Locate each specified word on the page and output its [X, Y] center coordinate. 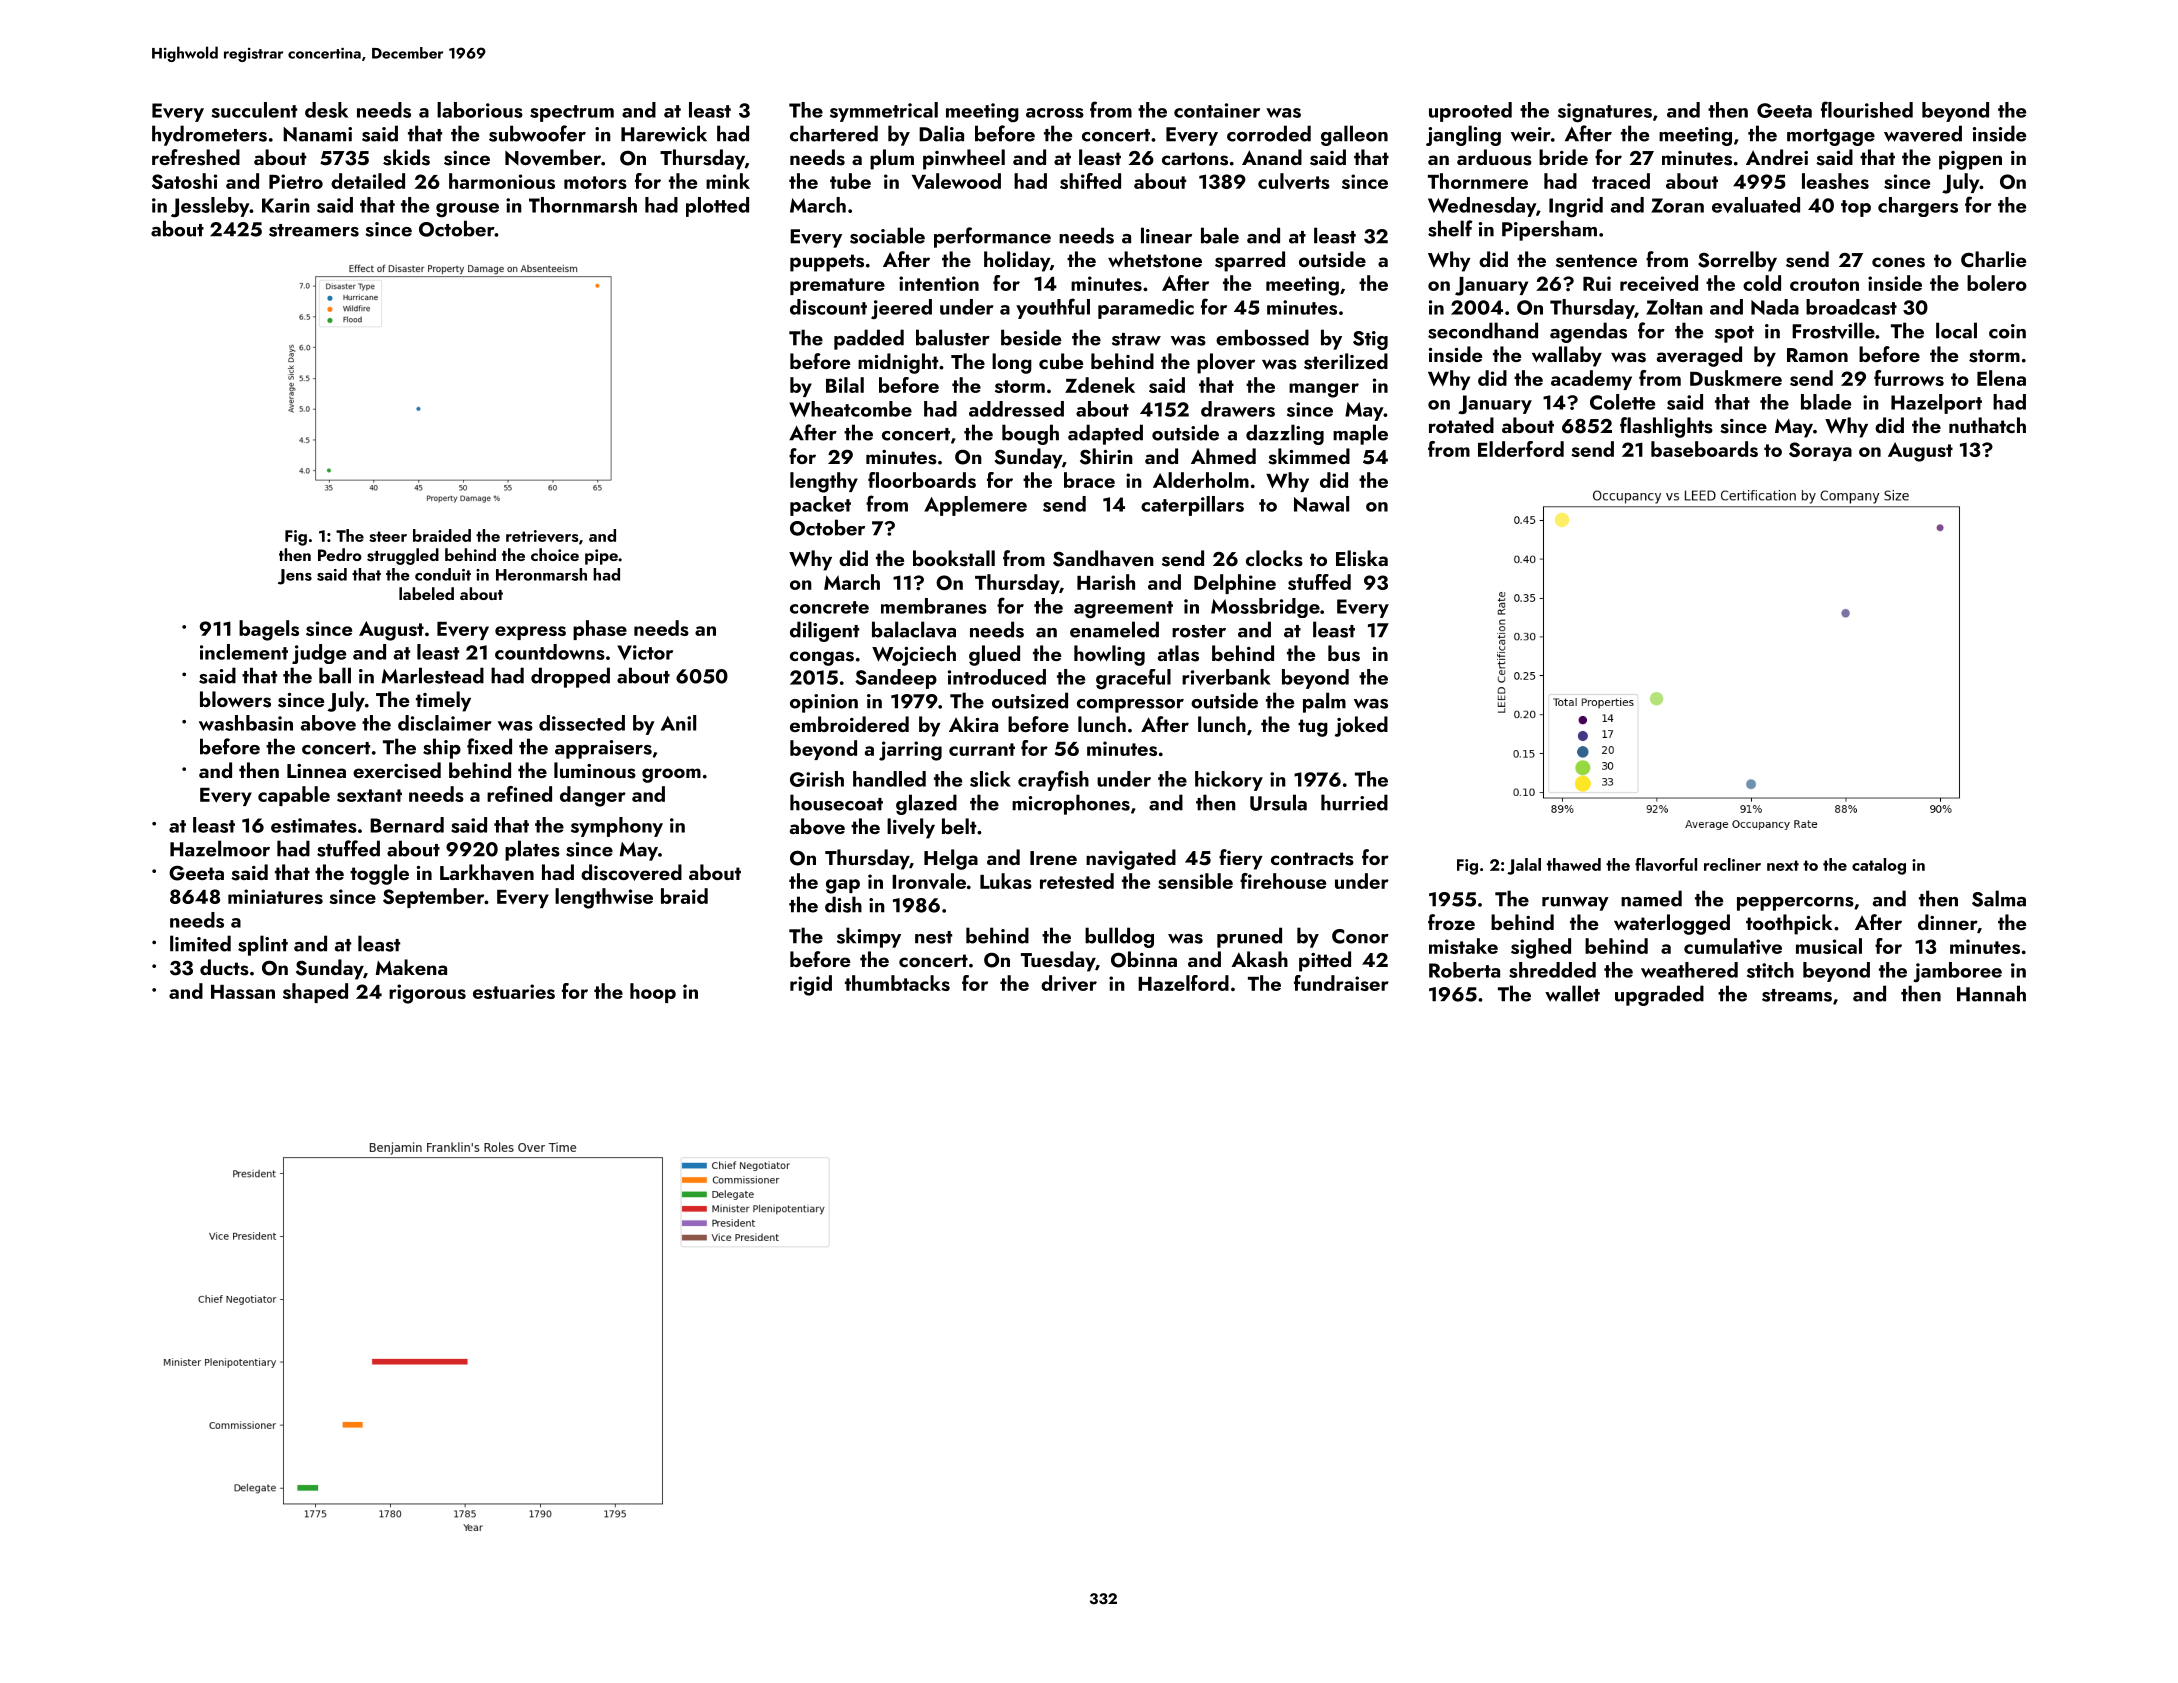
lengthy [824, 482]
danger [593, 796]
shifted [1090, 181]
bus [1344, 653]
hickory [1229, 781]
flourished [1867, 109]
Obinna [1144, 959]
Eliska [1362, 558]
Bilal [845, 385]
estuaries [514, 991]
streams [1797, 995]
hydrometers [209, 135]
